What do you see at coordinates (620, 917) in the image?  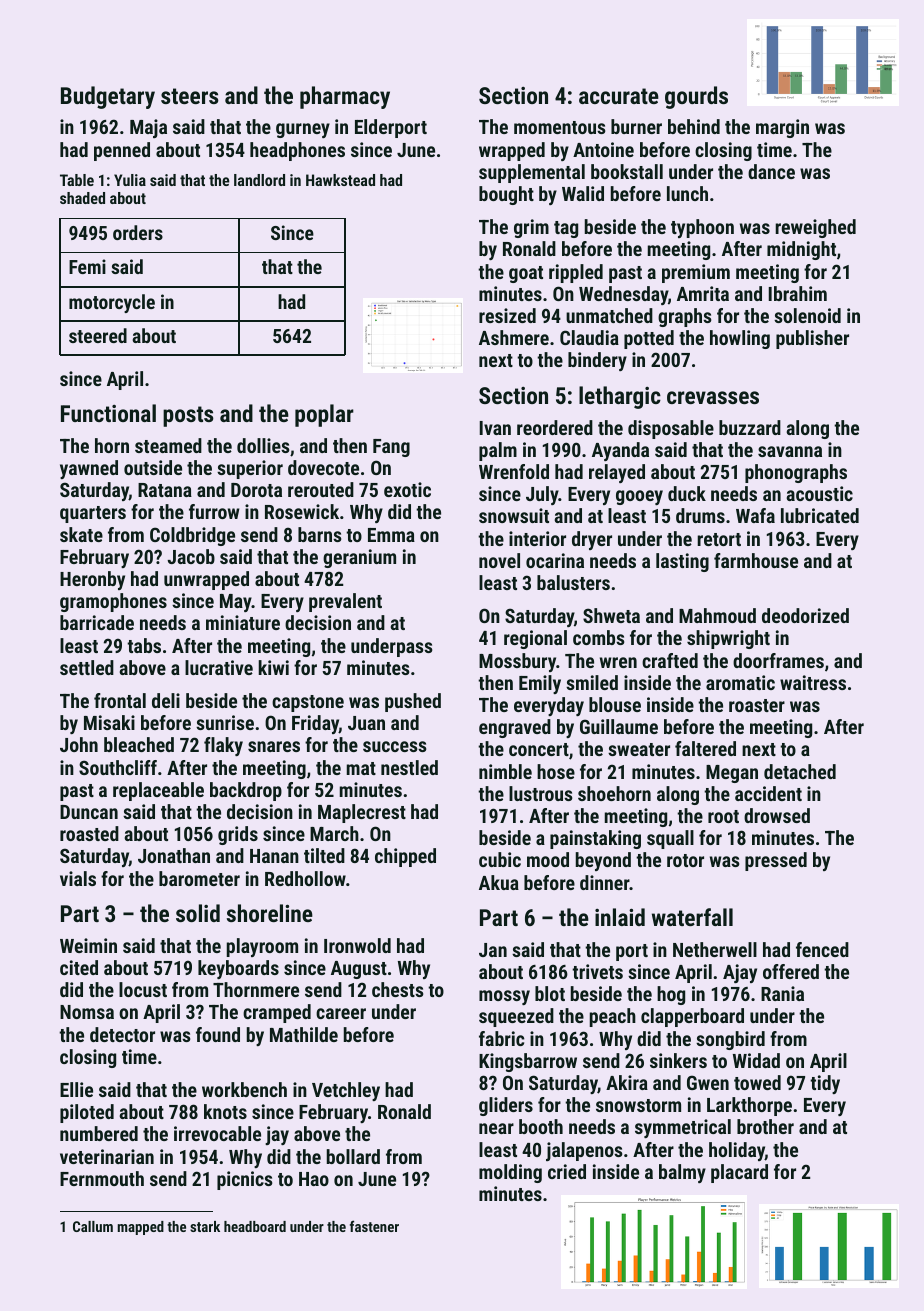 I see `inlaid` at bounding box center [620, 917].
